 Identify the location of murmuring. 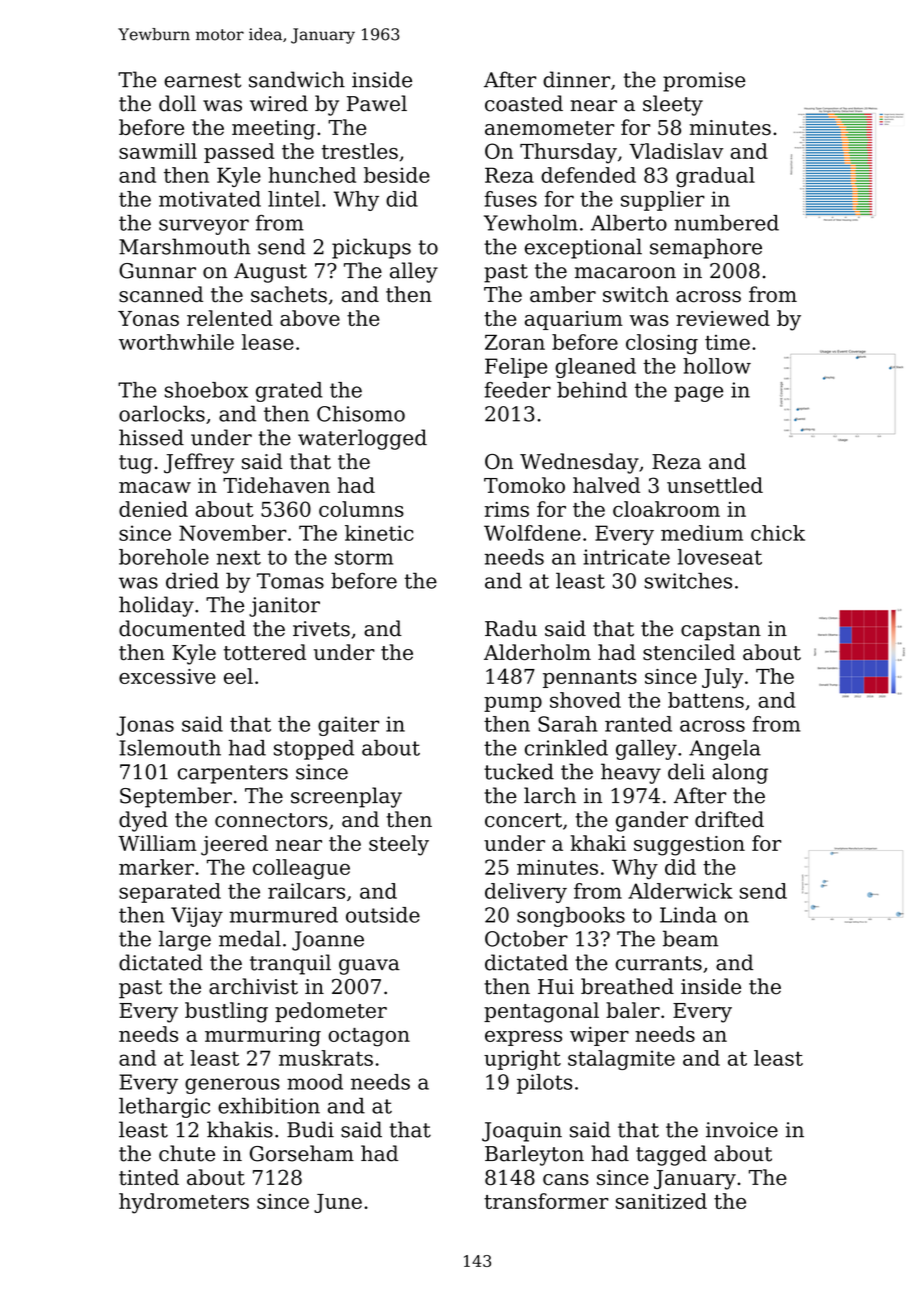
(263, 1037).
